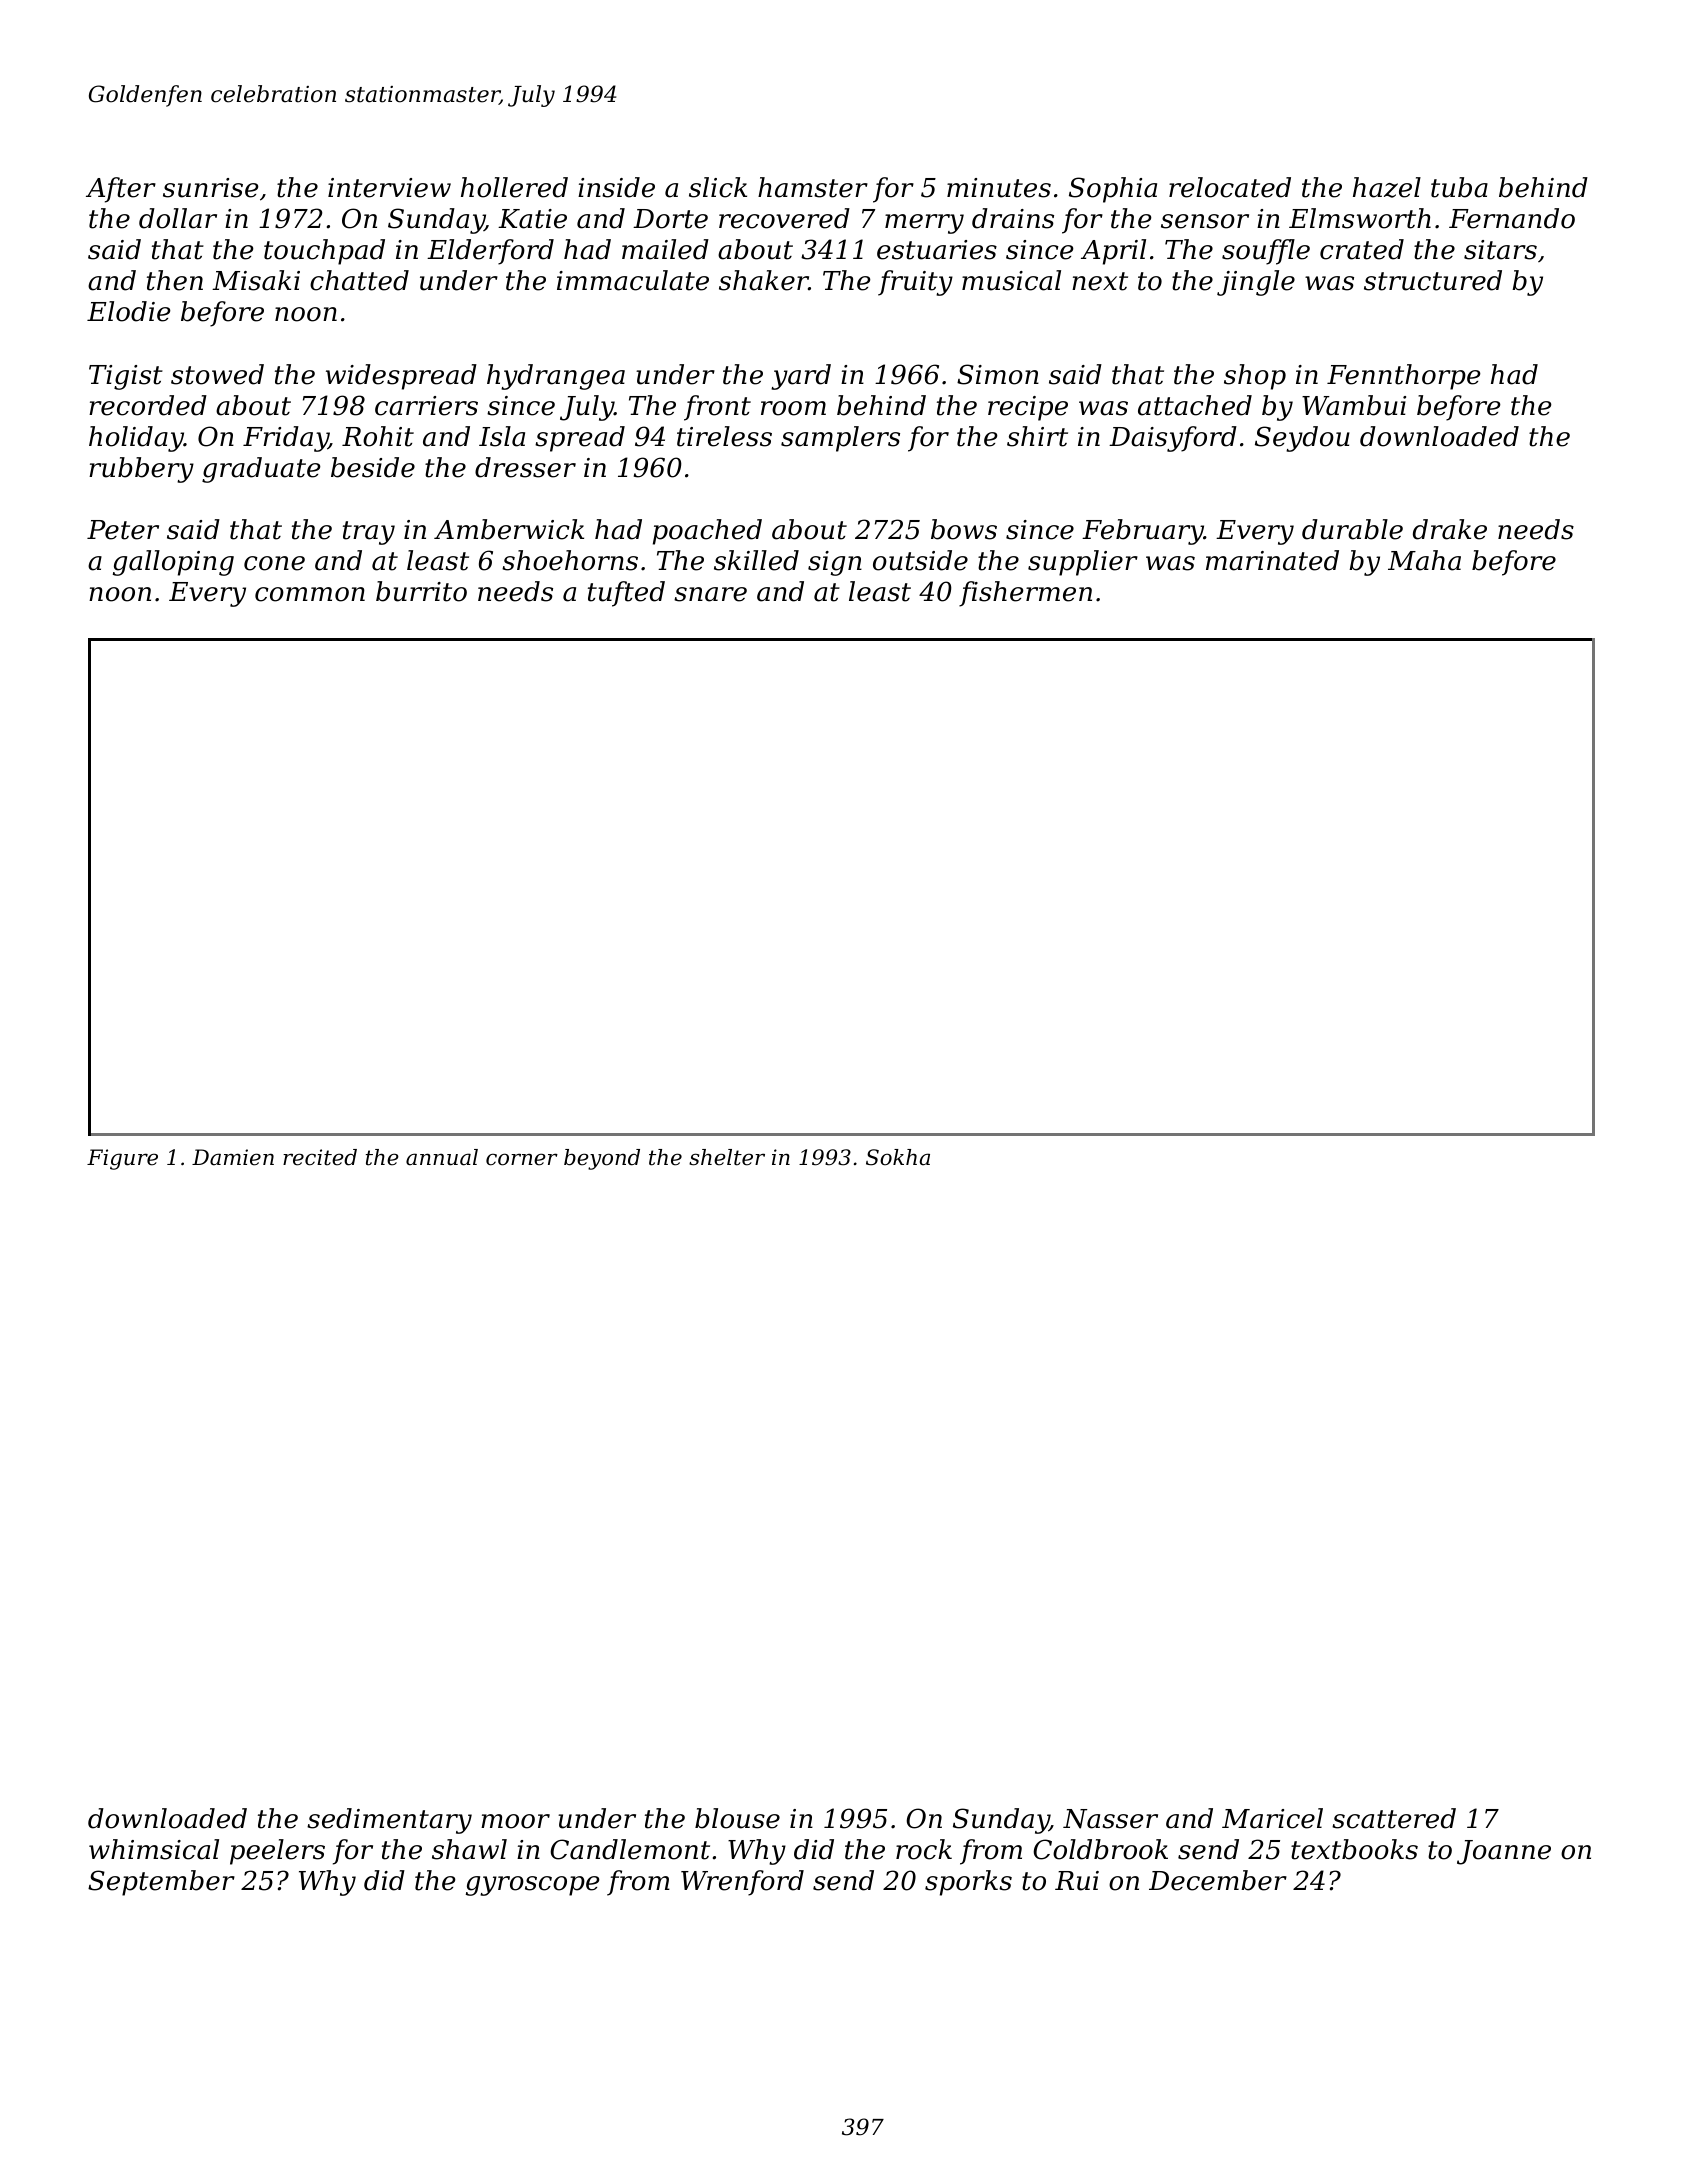 The height and width of the document is (2178, 1683). Describe the element at coordinates (737, 1818) in the document. I see `blouse` at that location.
